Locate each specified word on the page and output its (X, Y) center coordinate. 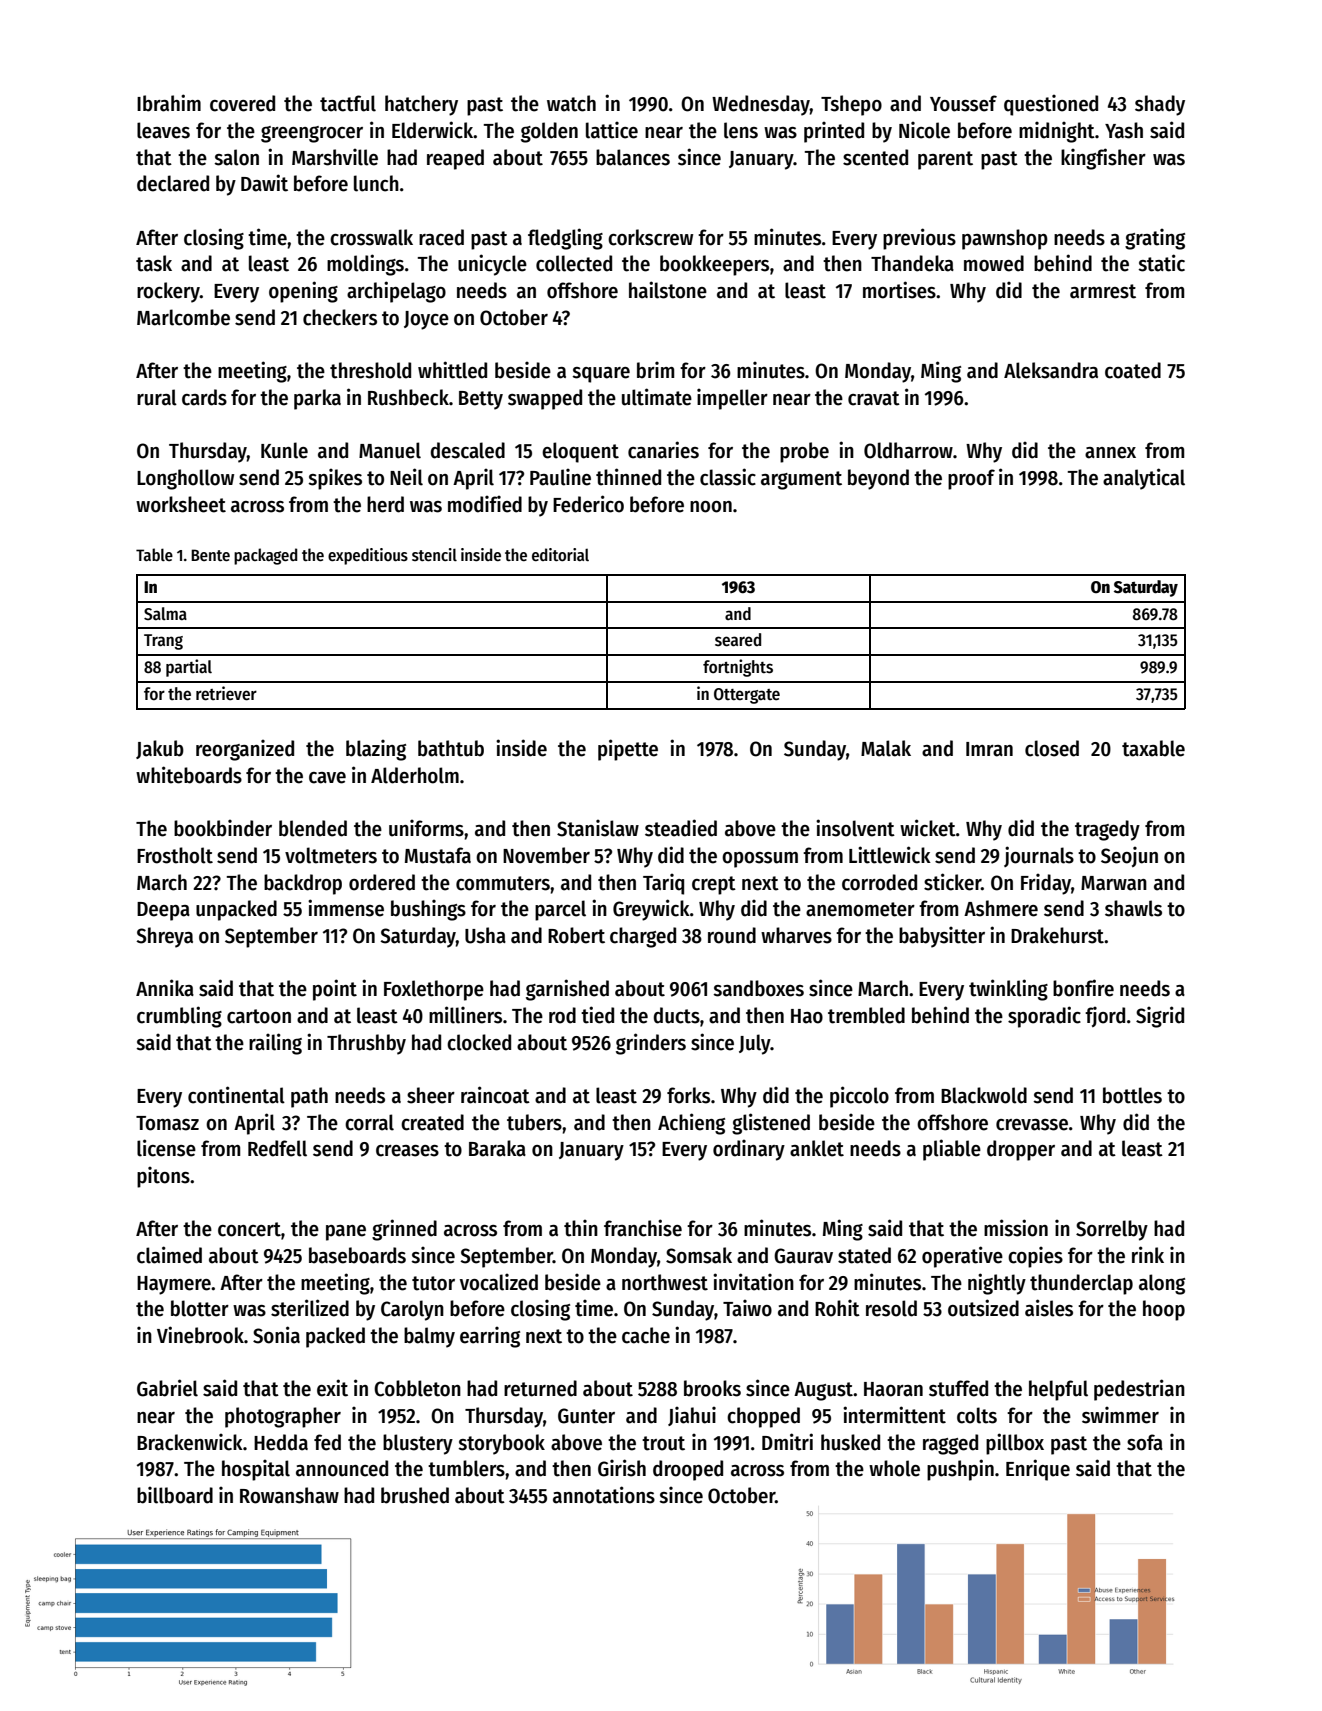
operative (962, 1257)
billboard (175, 1495)
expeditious (368, 556)
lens (741, 130)
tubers (534, 1122)
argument (801, 480)
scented (875, 157)
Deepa (163, 911)
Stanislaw (598, 828)
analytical (1144, 479)
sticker (952, 882)
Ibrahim (169, 103)
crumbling (179, 1017)
